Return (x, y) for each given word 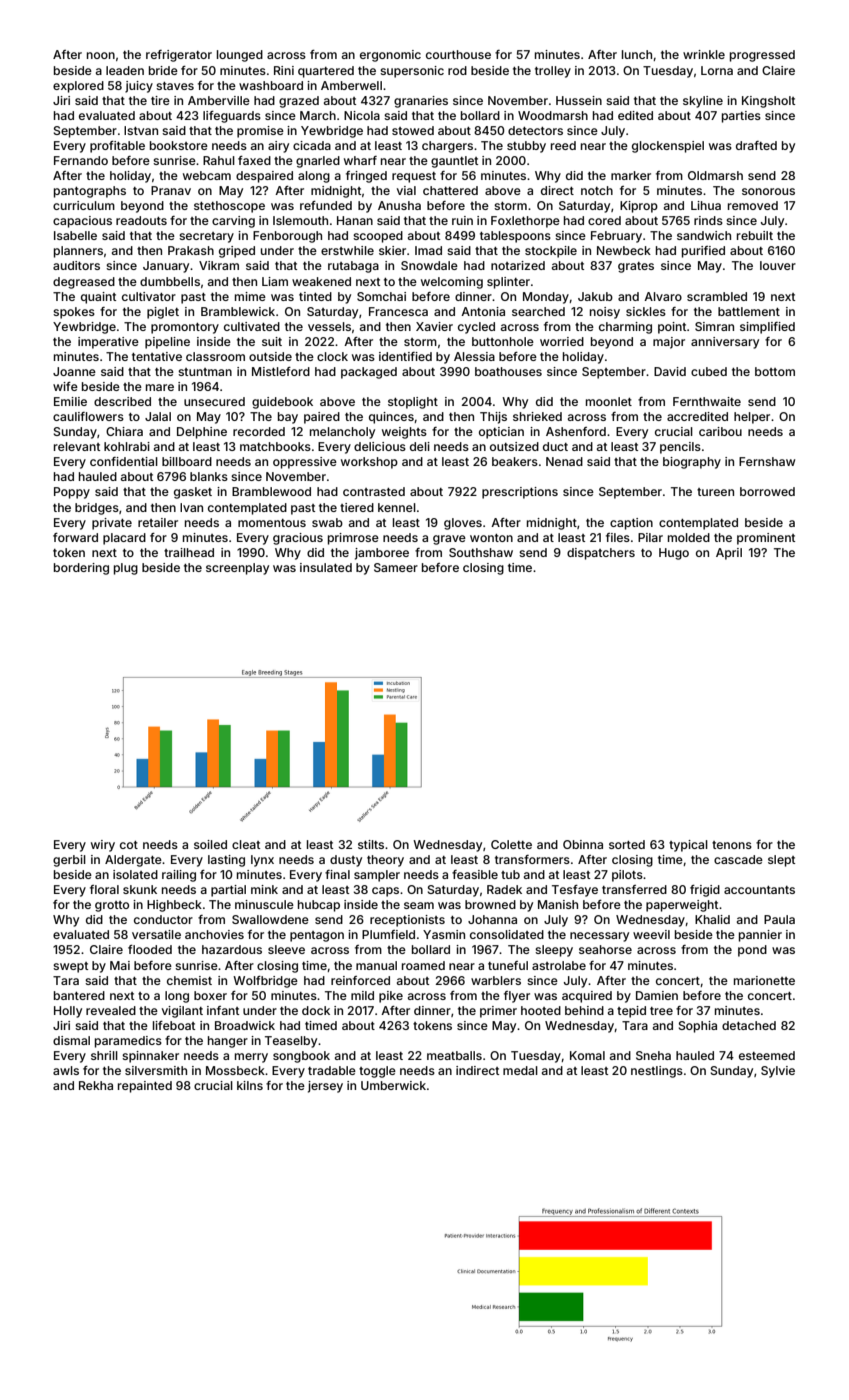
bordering (81, 569)
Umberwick (393, 1085)
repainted (145, 1087)
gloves (463, 524)
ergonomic (390, 56)
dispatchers (601, 554)
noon (101, 55)
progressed (762, 56)
